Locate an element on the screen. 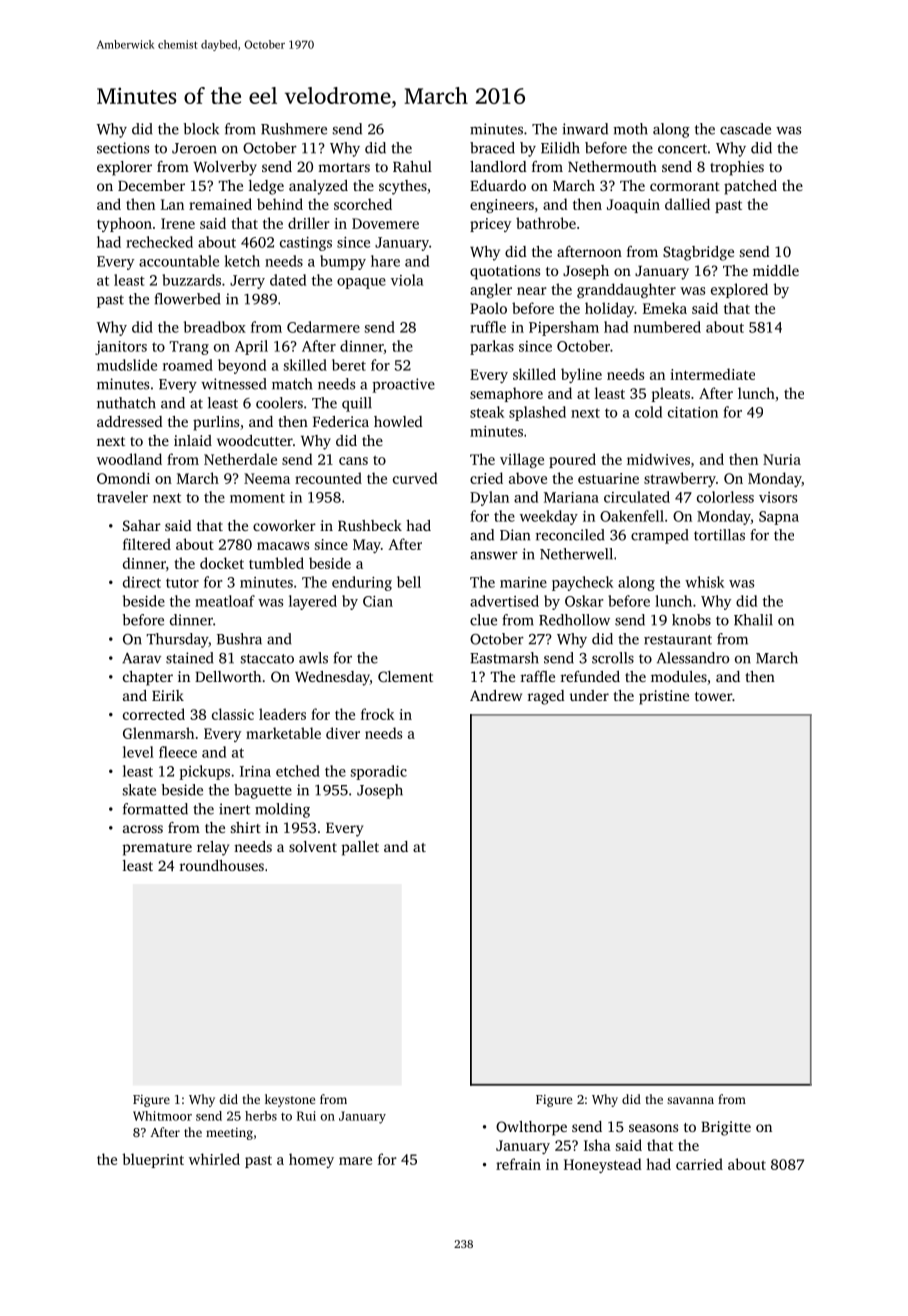 The width and height of the screenshot is (908, 1316). chapter is located at coordinates (148, 678).
